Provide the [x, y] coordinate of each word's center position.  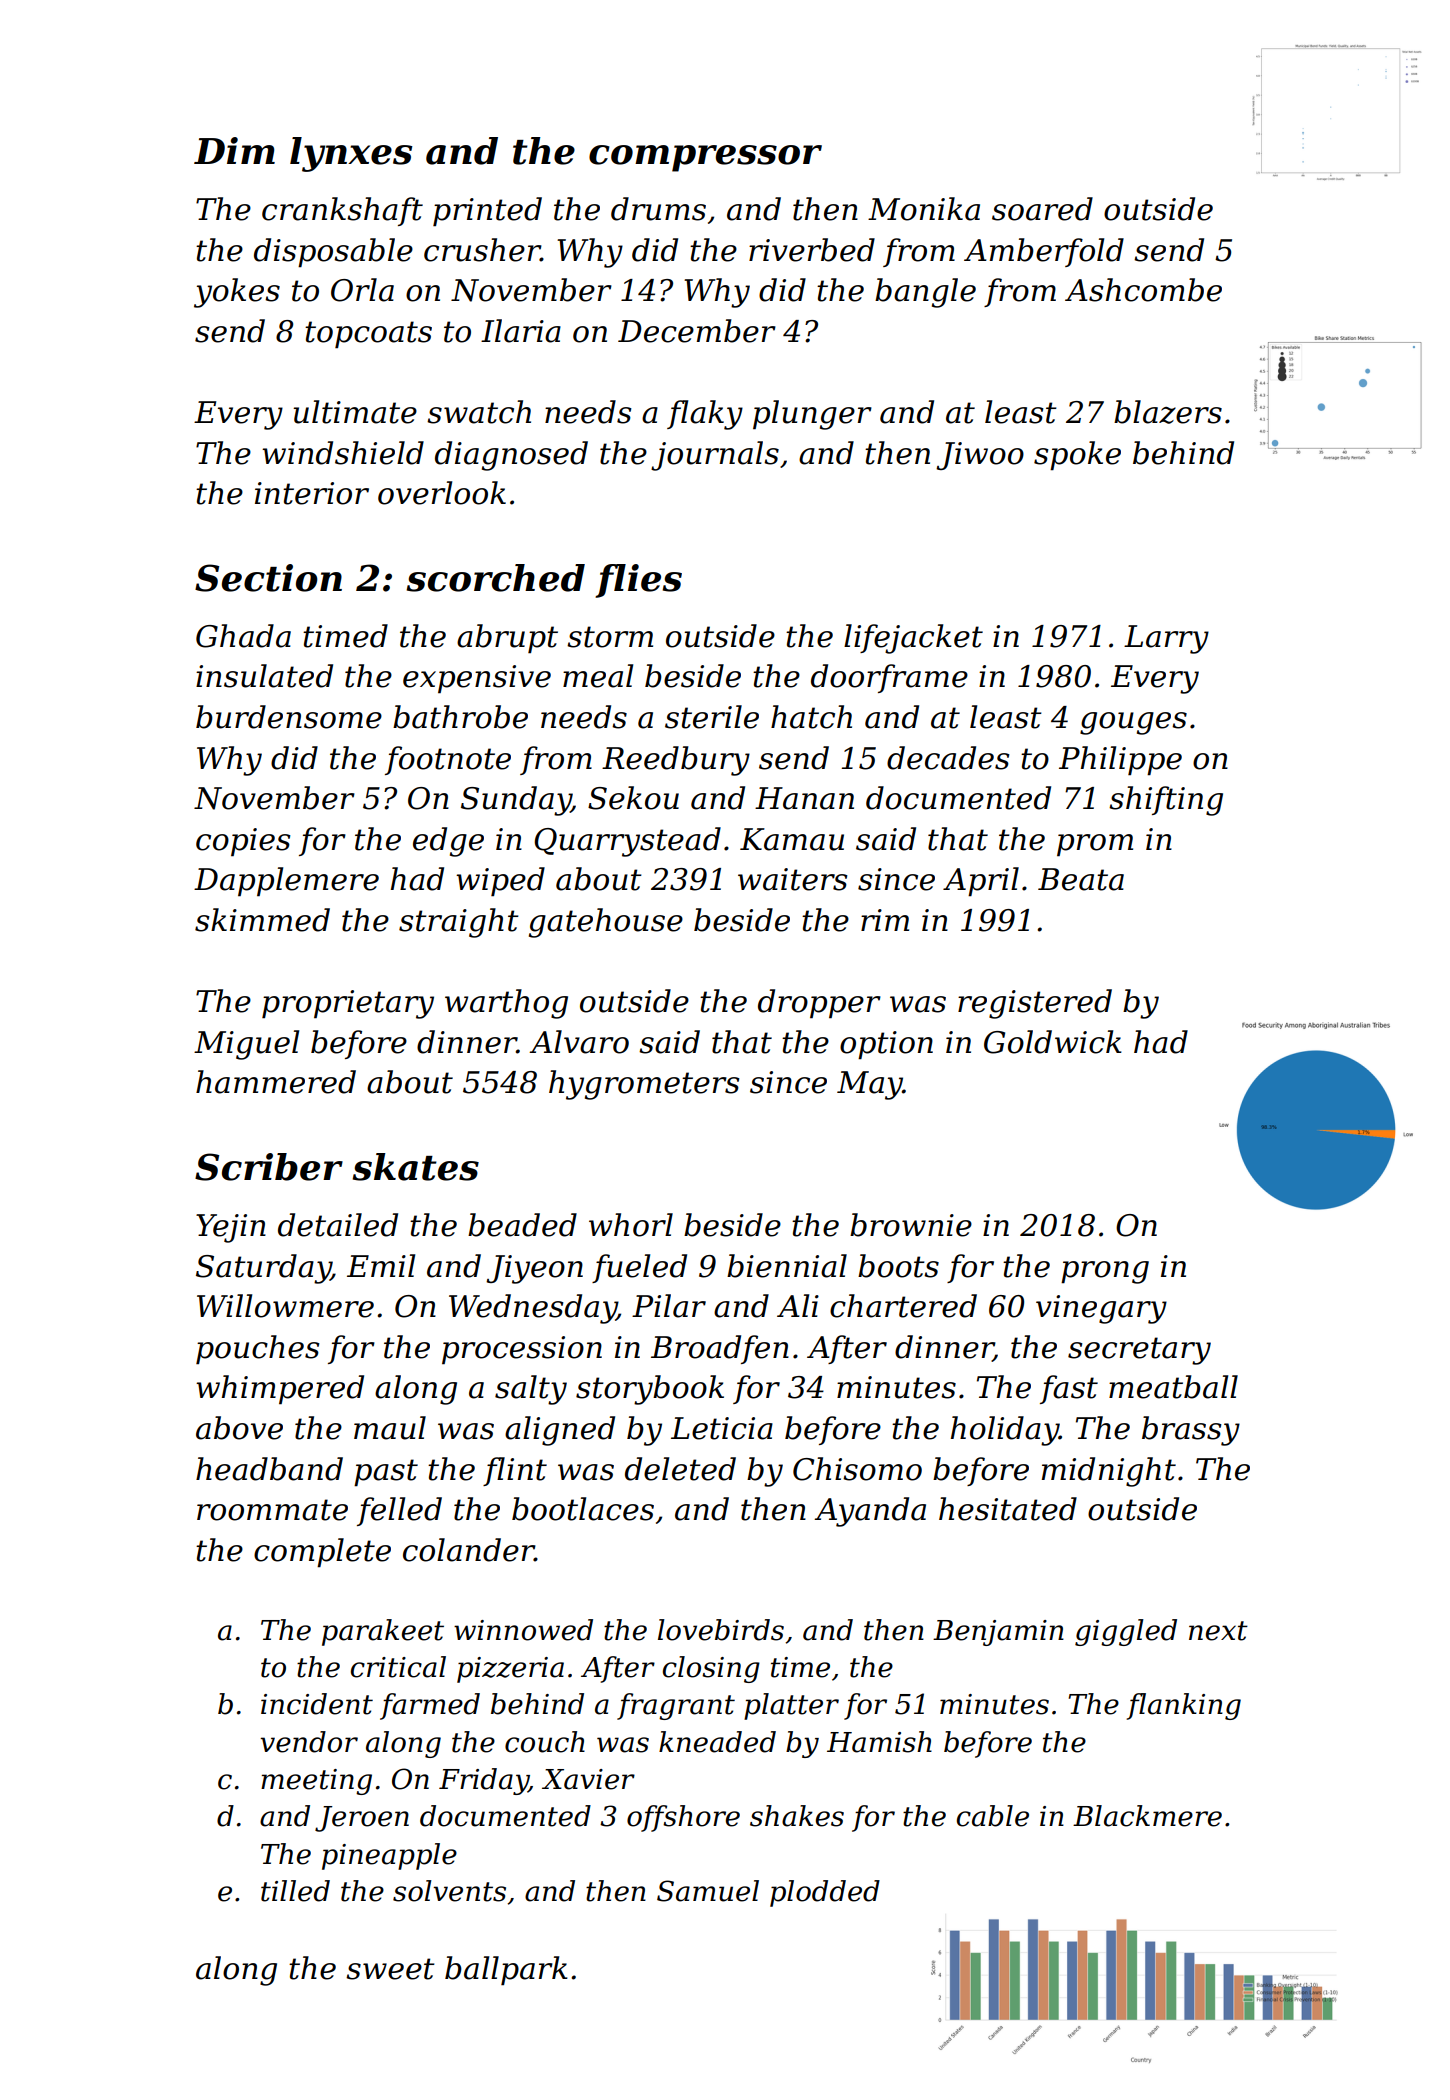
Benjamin [998, 1633]
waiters [792, 879]
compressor [705, 158]
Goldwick [1053, 1042]
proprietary [348, 1004]
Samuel [708, 1891]
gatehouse [606, 923]
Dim [234, 150]
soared [1042, 209]
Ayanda [870, 1512]
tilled [295, 1891]
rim [885, 920]
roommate [272, 1510]
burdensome [289, 717]
